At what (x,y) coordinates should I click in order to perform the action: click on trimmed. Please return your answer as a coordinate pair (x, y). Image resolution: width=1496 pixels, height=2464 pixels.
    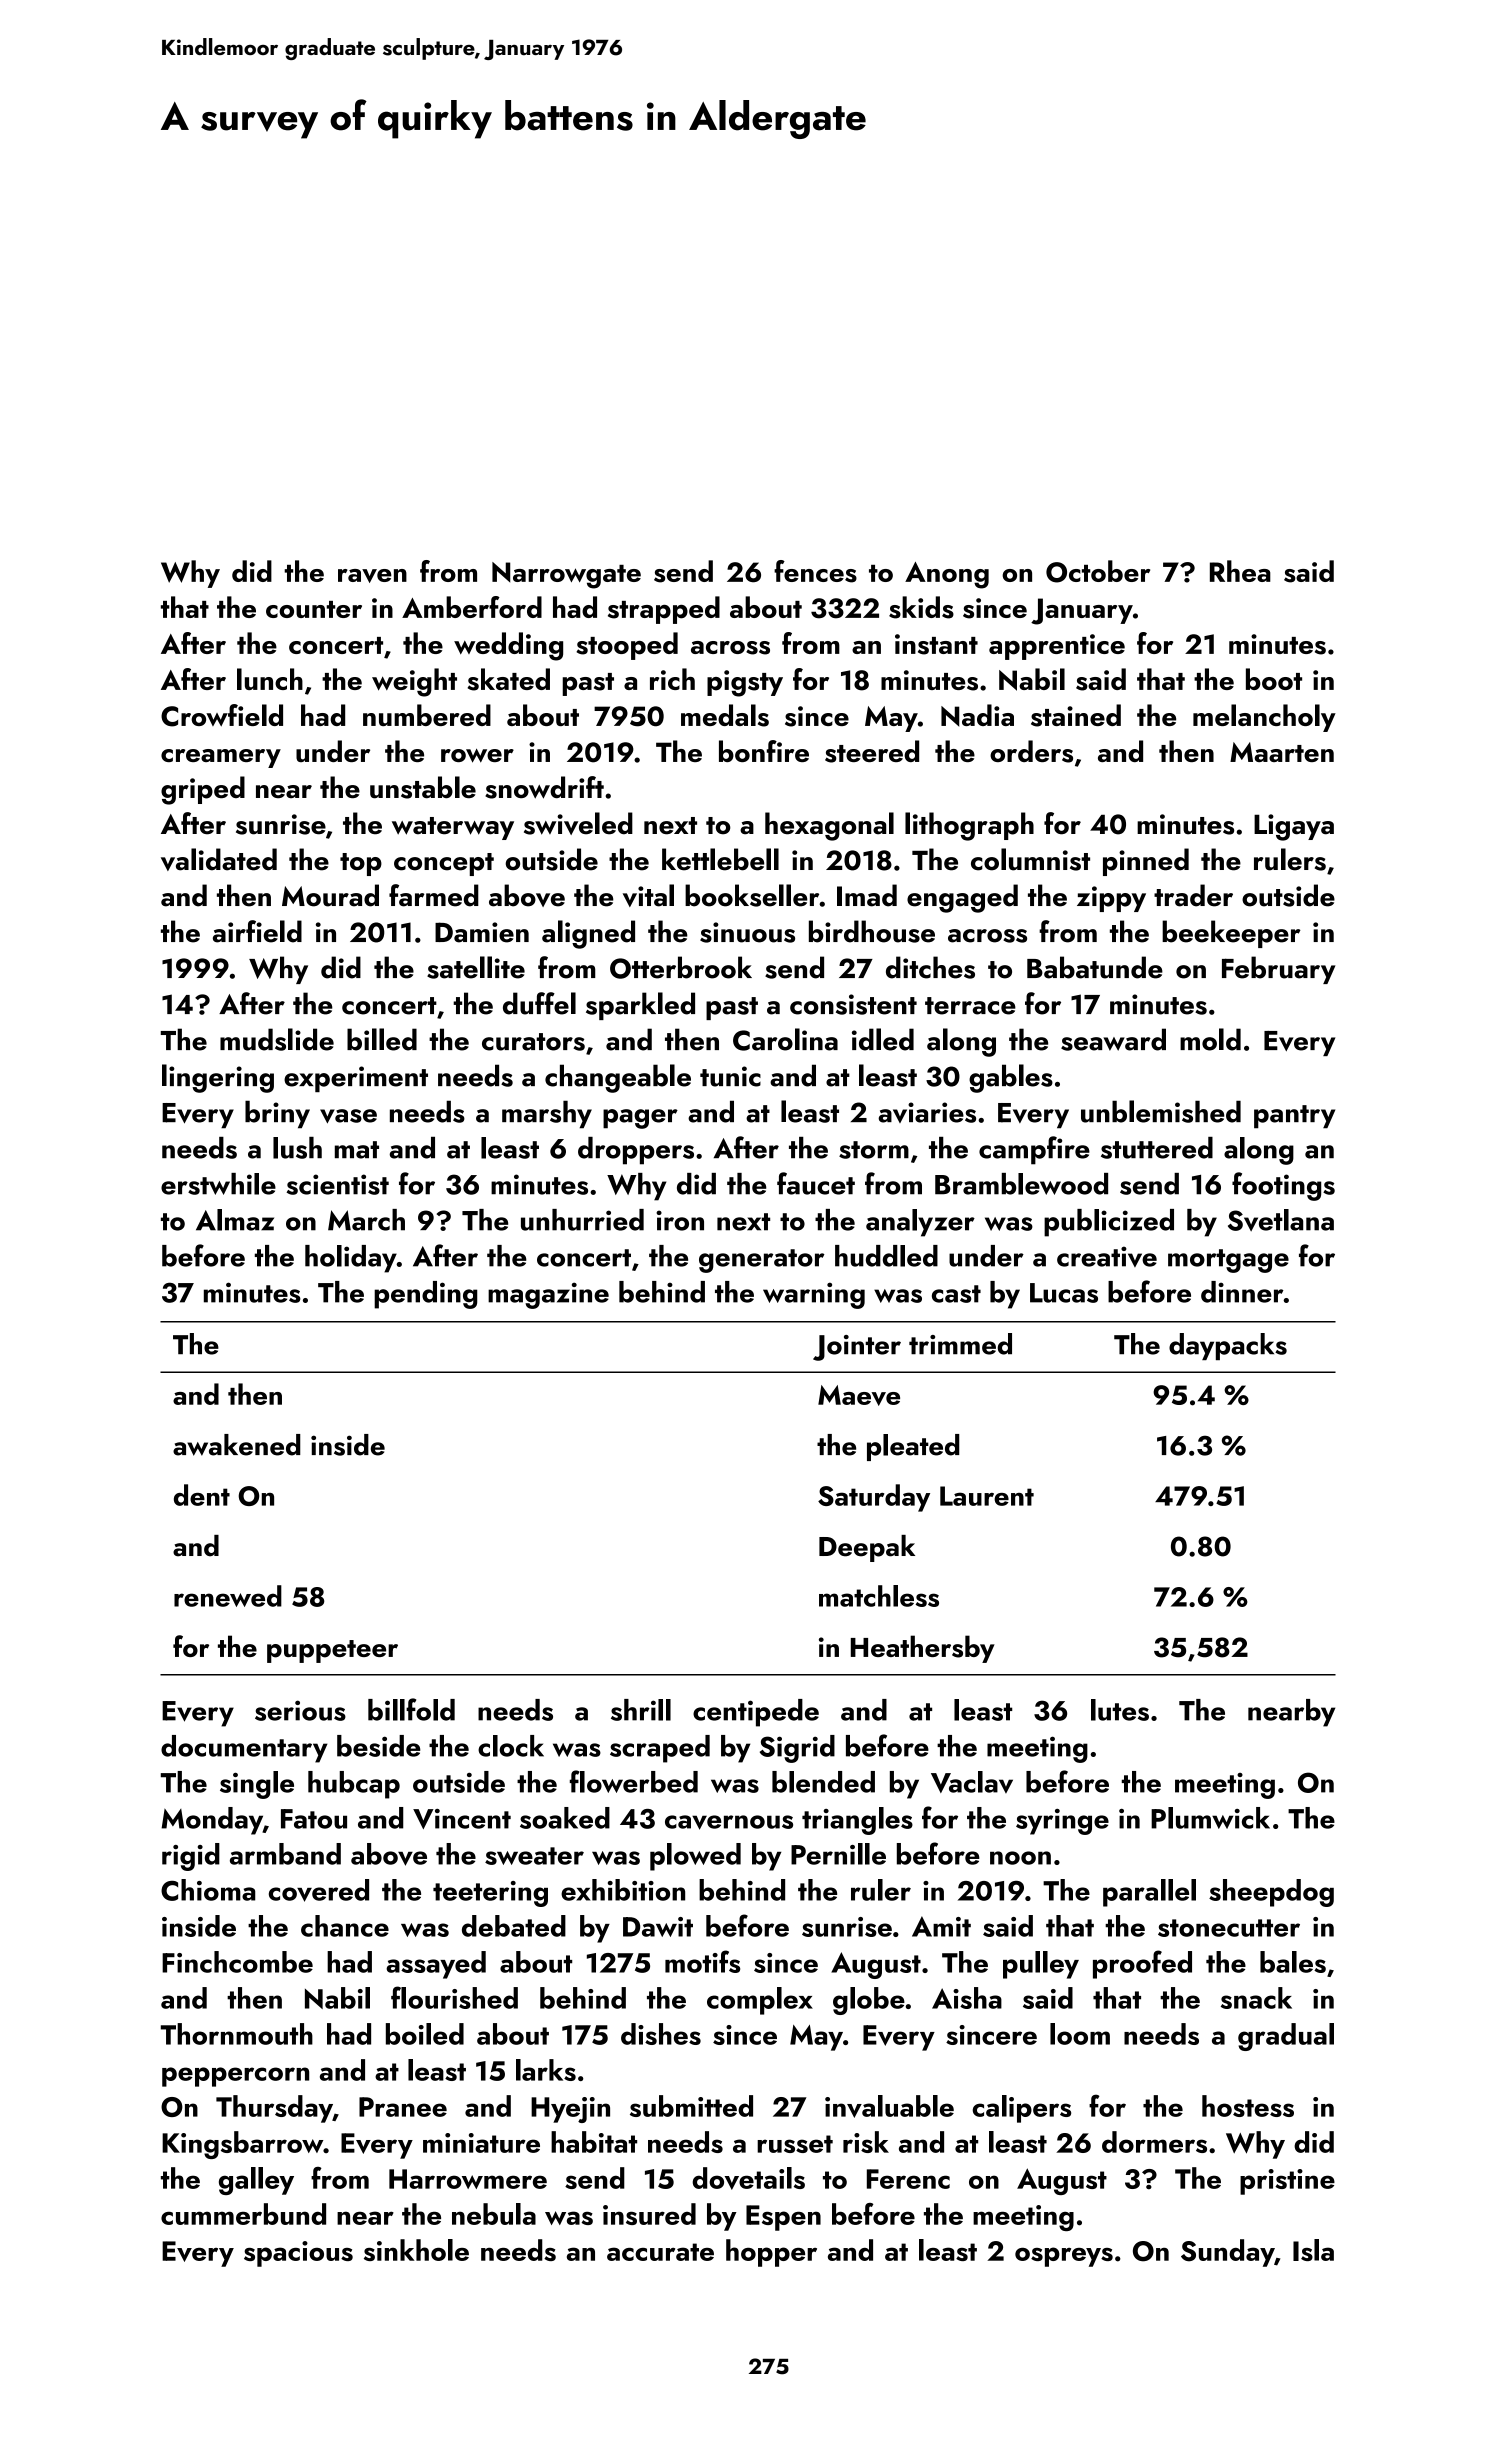
    Looking at the image, I should click on (960, 1344).
